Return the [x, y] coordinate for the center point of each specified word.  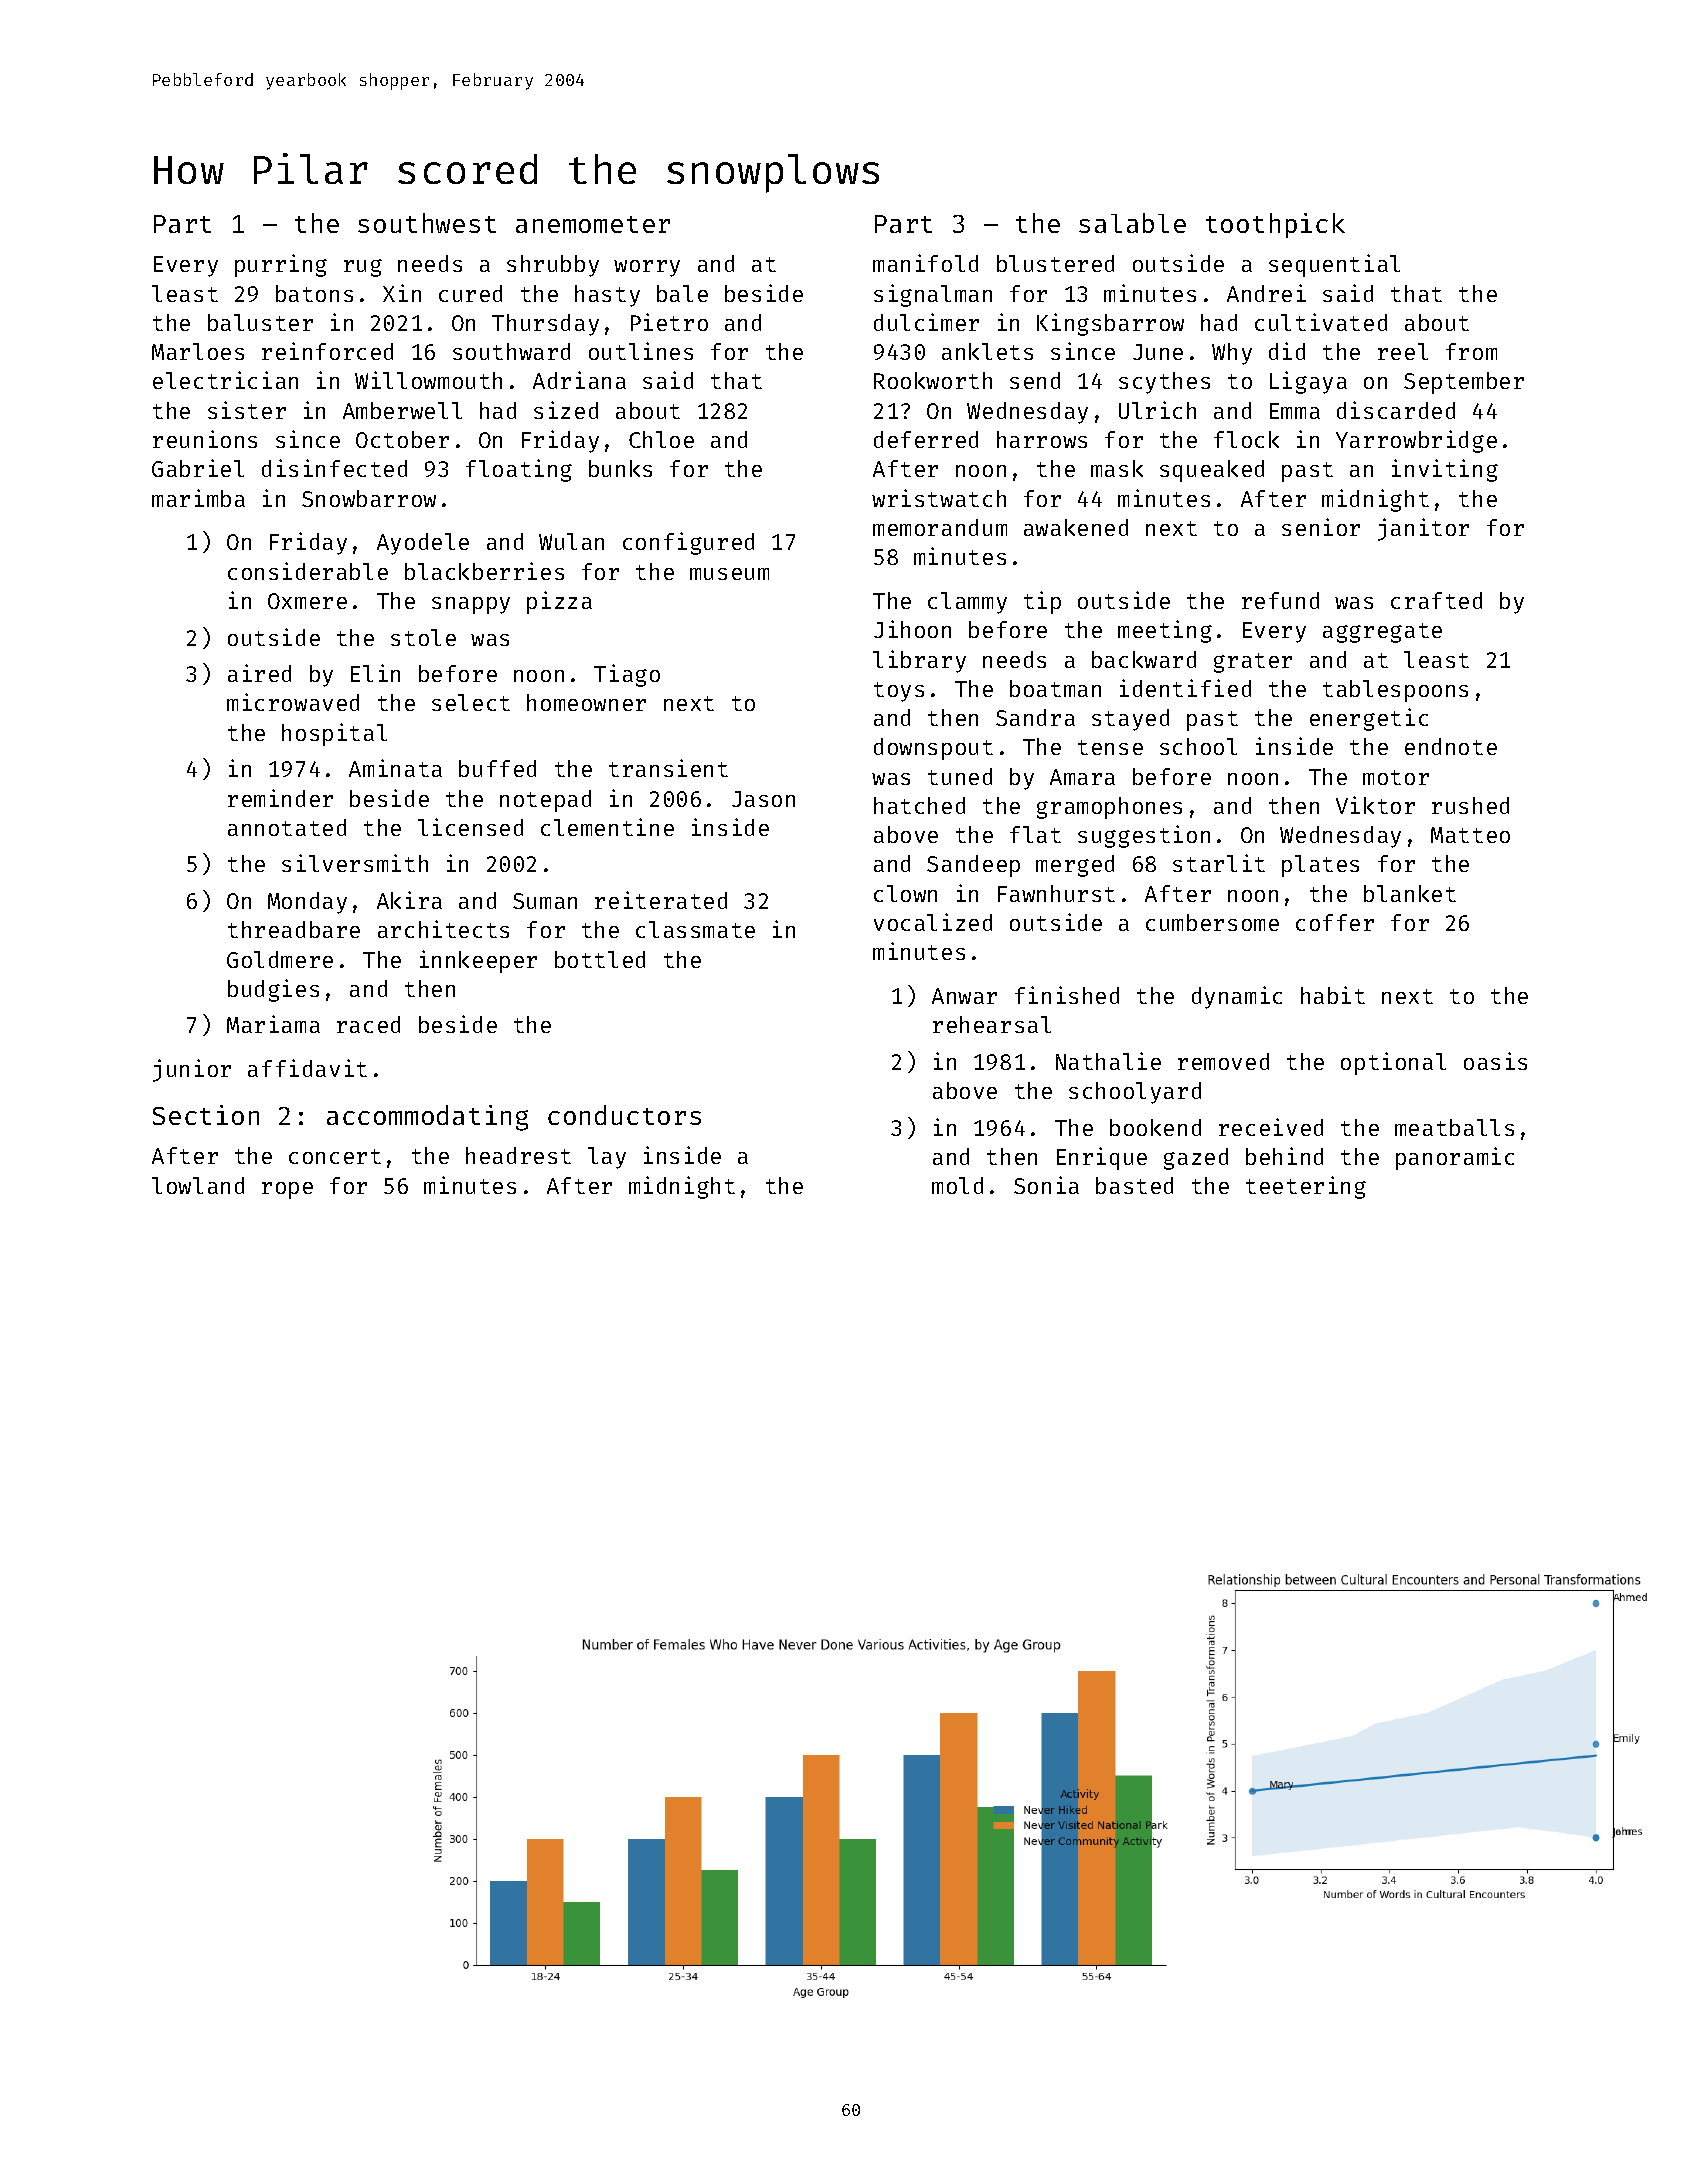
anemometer [593, 224]
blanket [1410, 893]
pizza [559, 602]
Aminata [395, 768]
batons [314, 293]
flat [1035, 834]
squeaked [1212, 471]
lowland [198, 1185]
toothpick [1275, 225]
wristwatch [939, 498]
